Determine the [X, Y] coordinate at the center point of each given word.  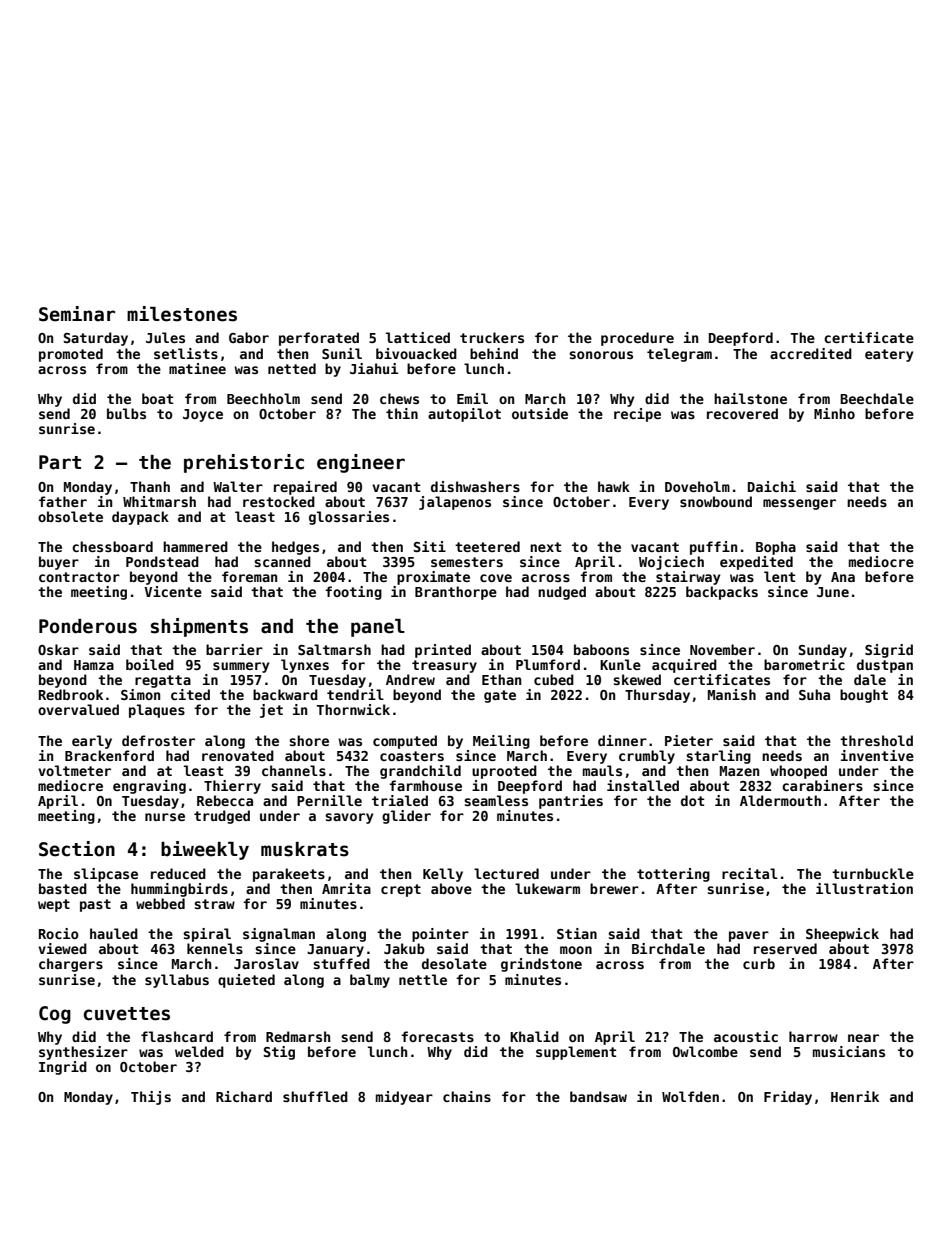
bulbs [126, 413]
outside [540, 413]
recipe [637, 415]
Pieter [689, 740]
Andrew [410, 679]
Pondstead [162, 561]
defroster [158, 740]
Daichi [772, 486]
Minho [834, 413]
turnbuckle [873, 873]
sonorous [601, 355]
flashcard [177, 1036]
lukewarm [547, 888]
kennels [215, 948]
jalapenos [455, 503]
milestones [182, 314]
